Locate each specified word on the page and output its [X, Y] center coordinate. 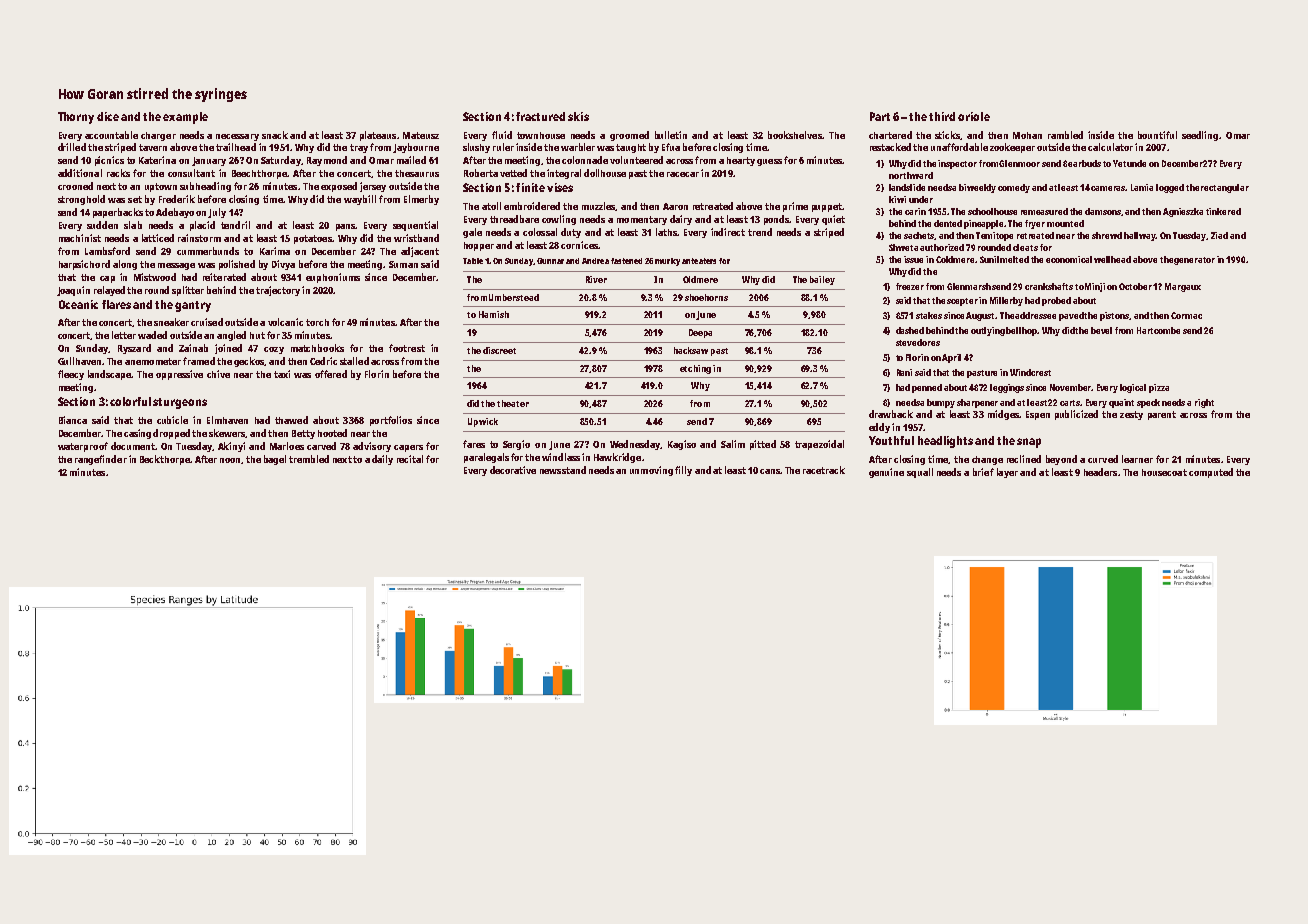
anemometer [153, 361]
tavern [153, 147]
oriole [974, 116]
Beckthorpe [165, 460]
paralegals [486, 458]
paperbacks [118, 213]
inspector [957, 164]
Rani [904, 372]
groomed [629, 136]
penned [927, 388]
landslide [907, 187]
